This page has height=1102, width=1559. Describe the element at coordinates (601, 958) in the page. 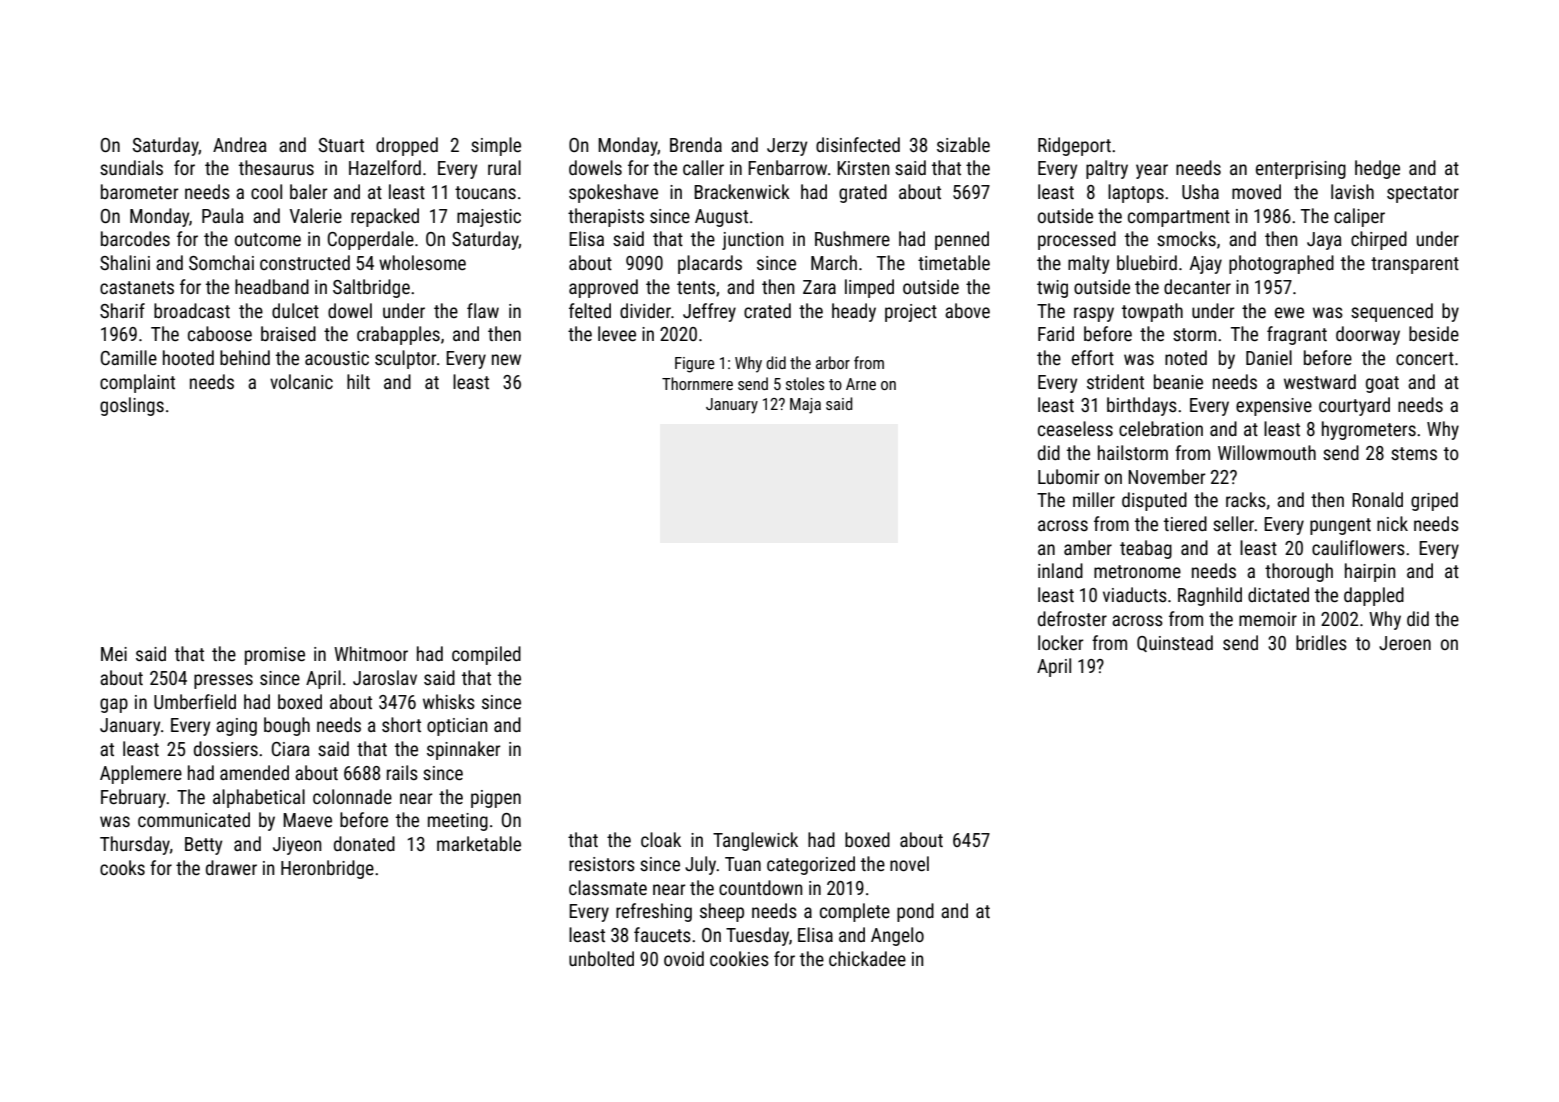

I see `unbolted` at that location.
